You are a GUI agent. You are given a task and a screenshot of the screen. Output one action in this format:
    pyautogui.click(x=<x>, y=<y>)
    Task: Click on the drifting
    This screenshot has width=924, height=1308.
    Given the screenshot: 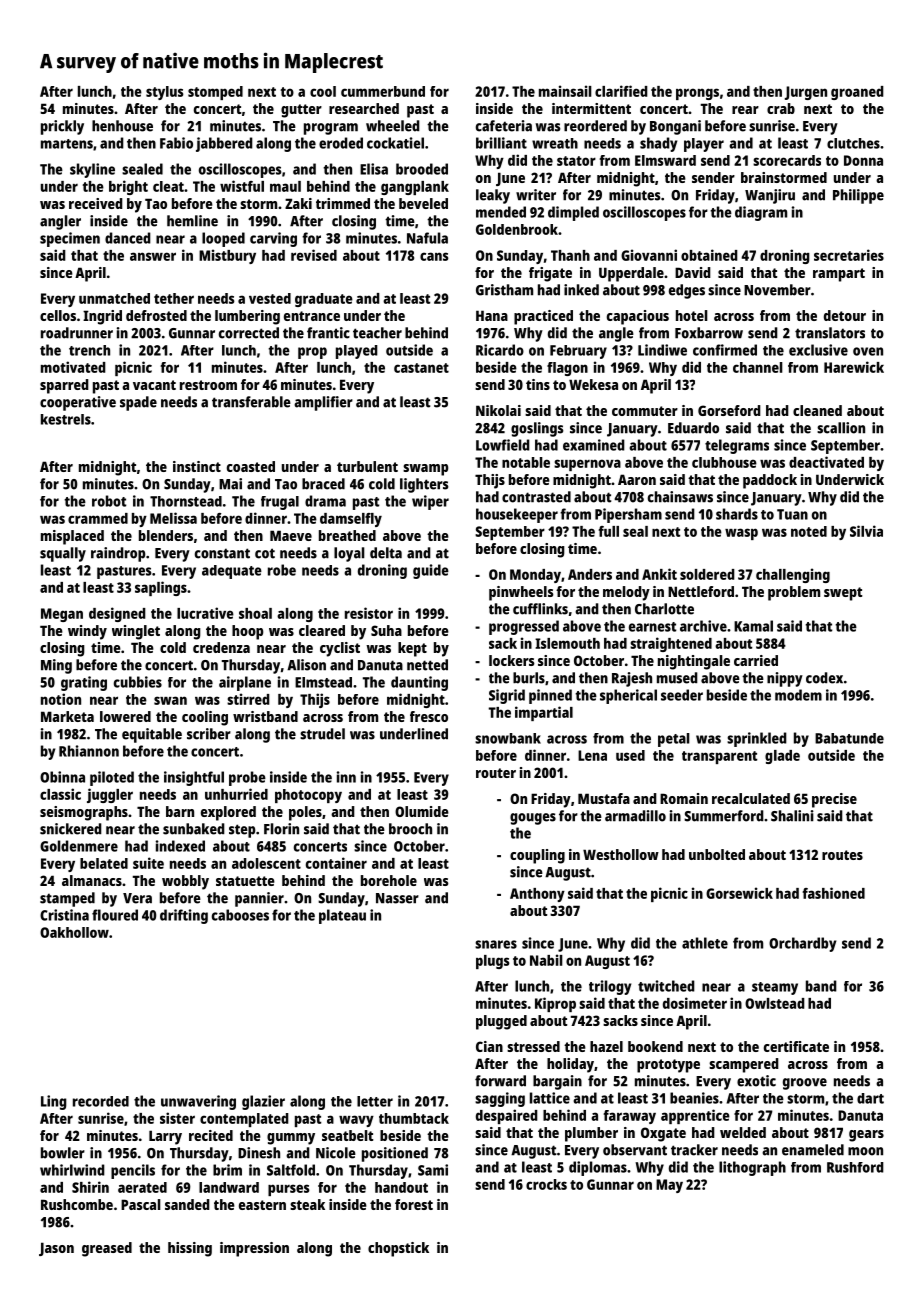 What is the action you would take?
    pyautogui.click(x=184, y=916)
